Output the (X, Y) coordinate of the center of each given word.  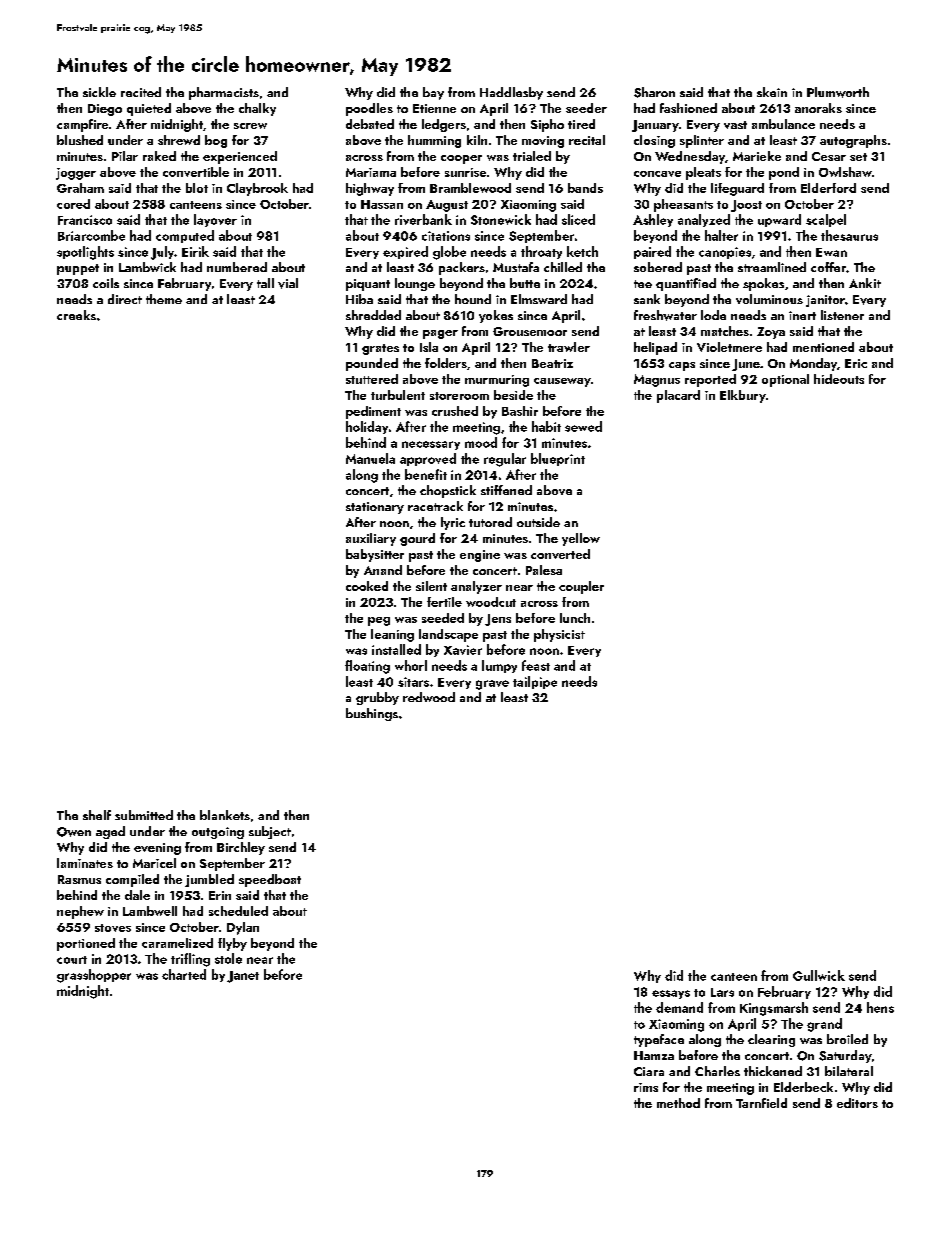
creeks (76, 315)
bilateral (849, 1071)
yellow (581, 539)
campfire (82, 125)
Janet (243, 977)
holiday (367, 427)
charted (184, 974)
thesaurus (849, 235)
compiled (132, 880)
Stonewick (501, 219)
